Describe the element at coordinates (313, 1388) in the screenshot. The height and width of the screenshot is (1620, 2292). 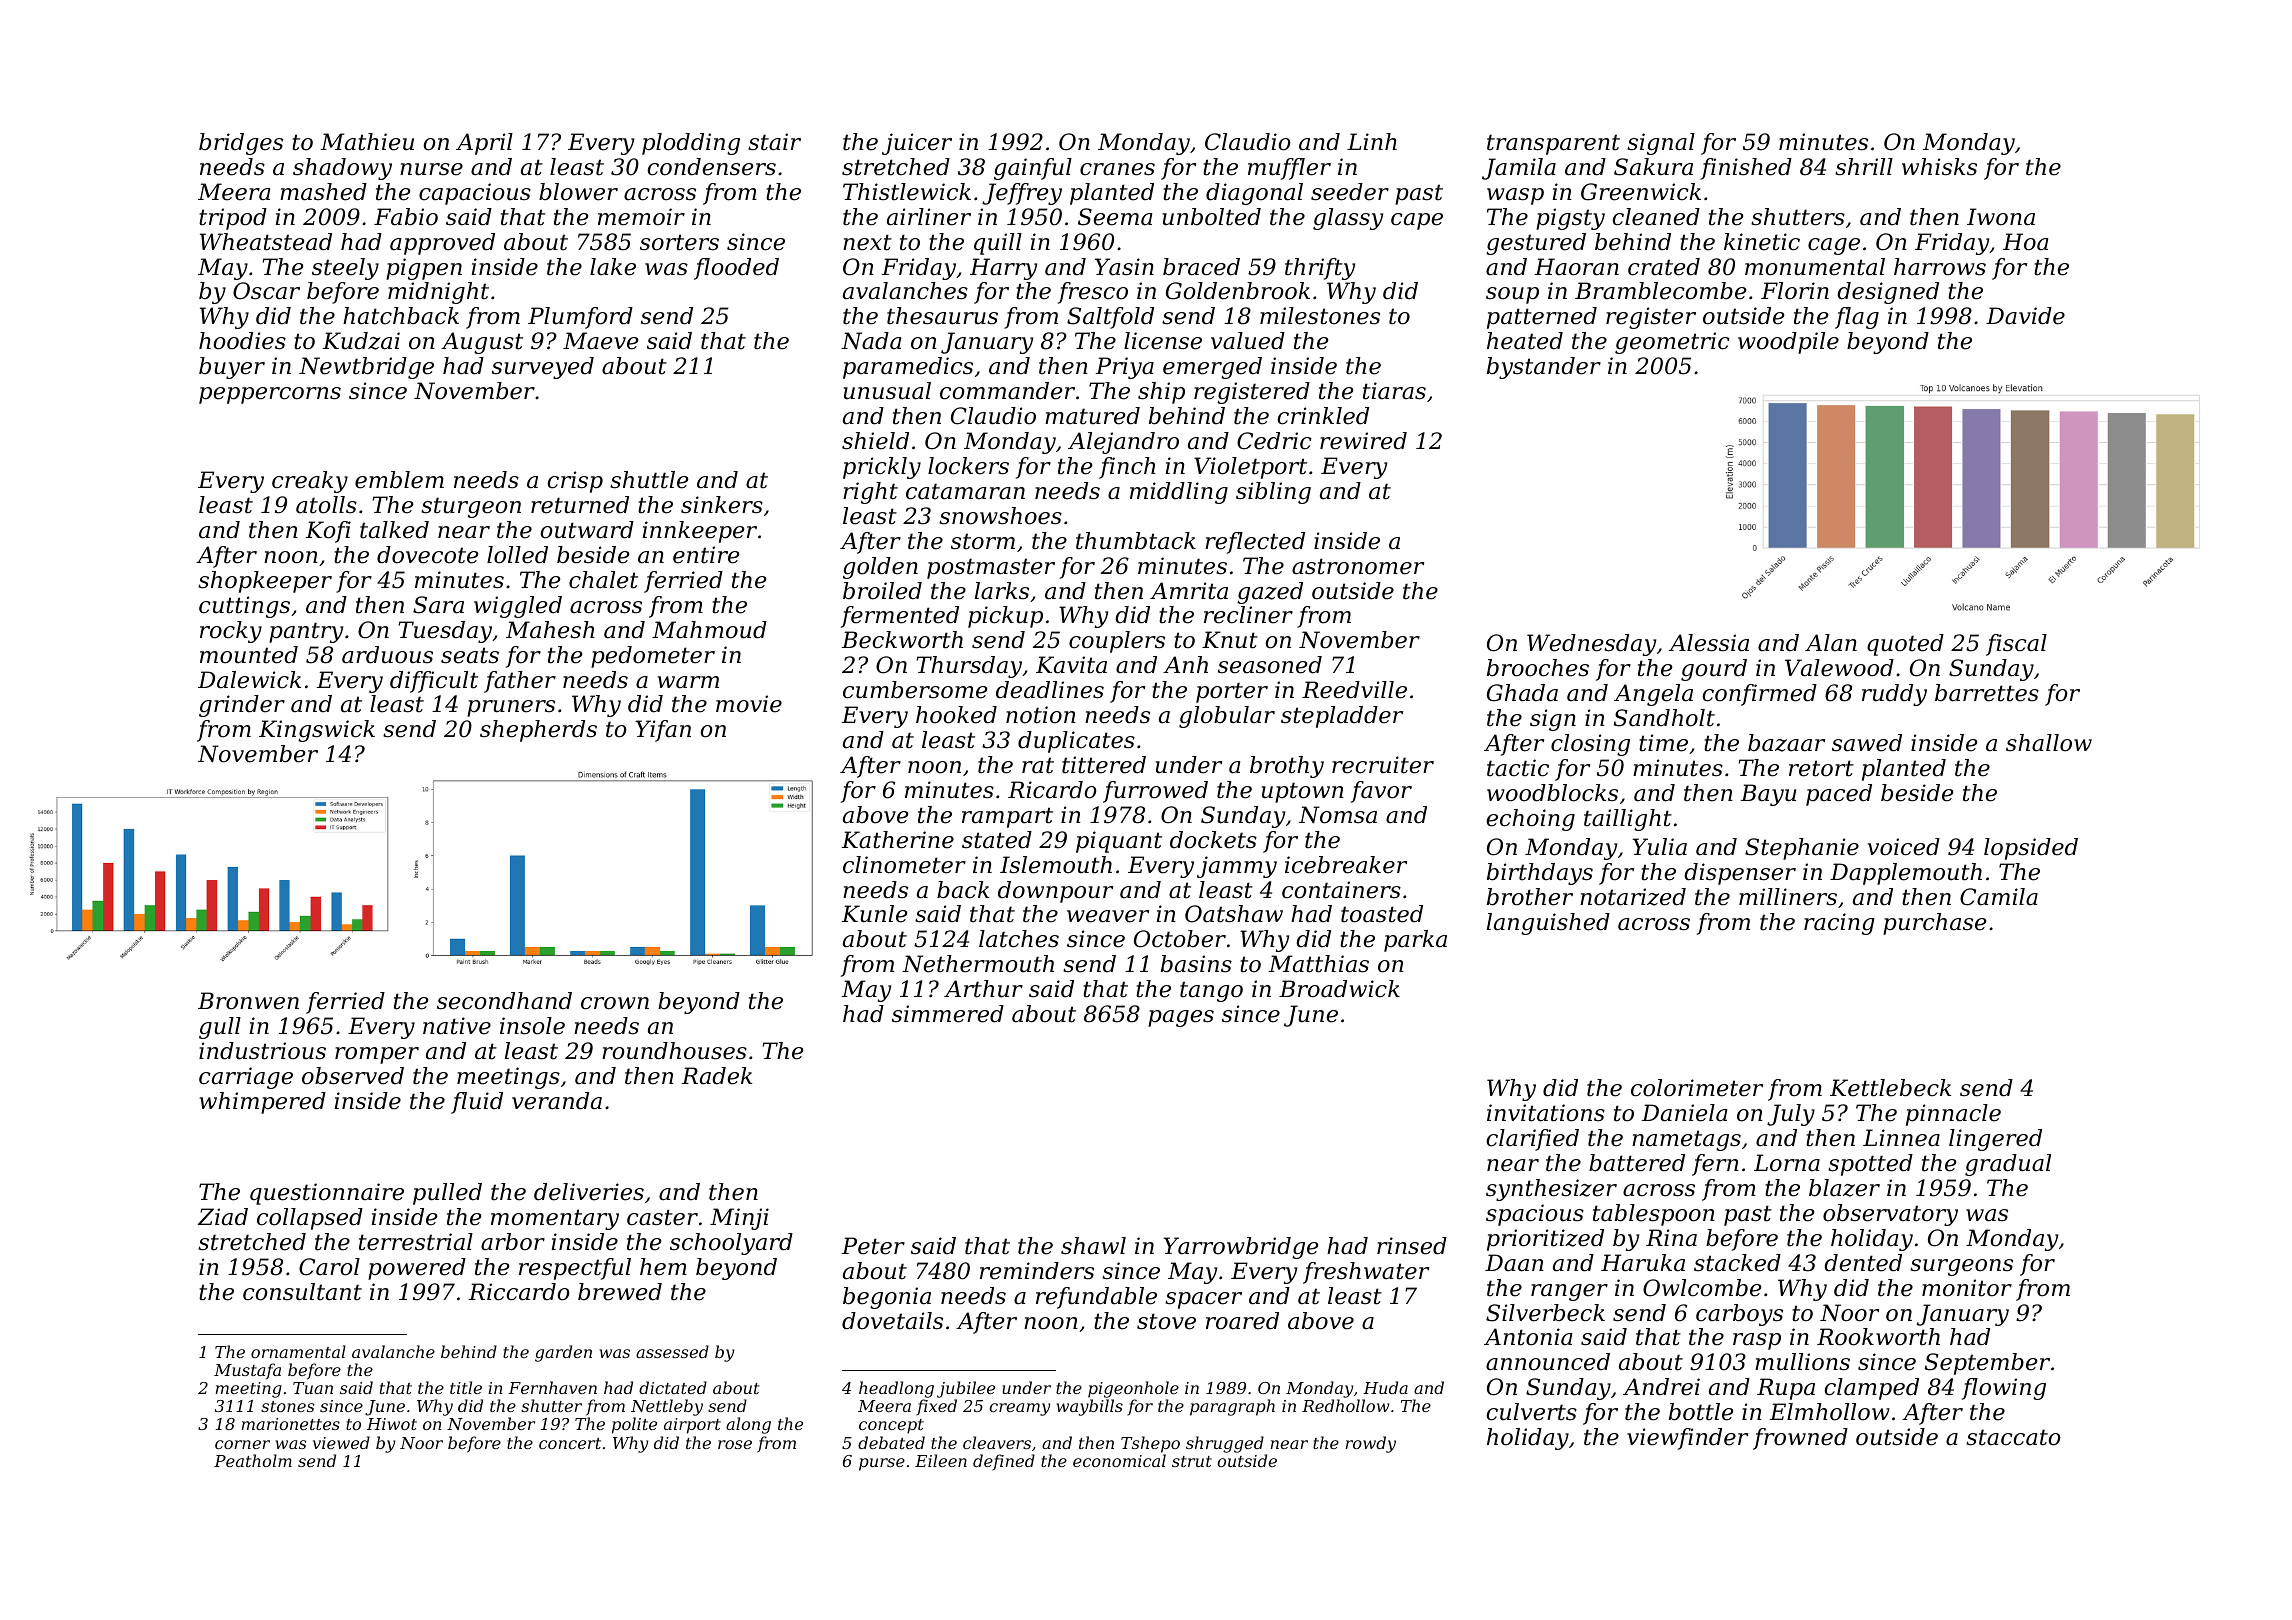
I see `Tuan` at that location.
